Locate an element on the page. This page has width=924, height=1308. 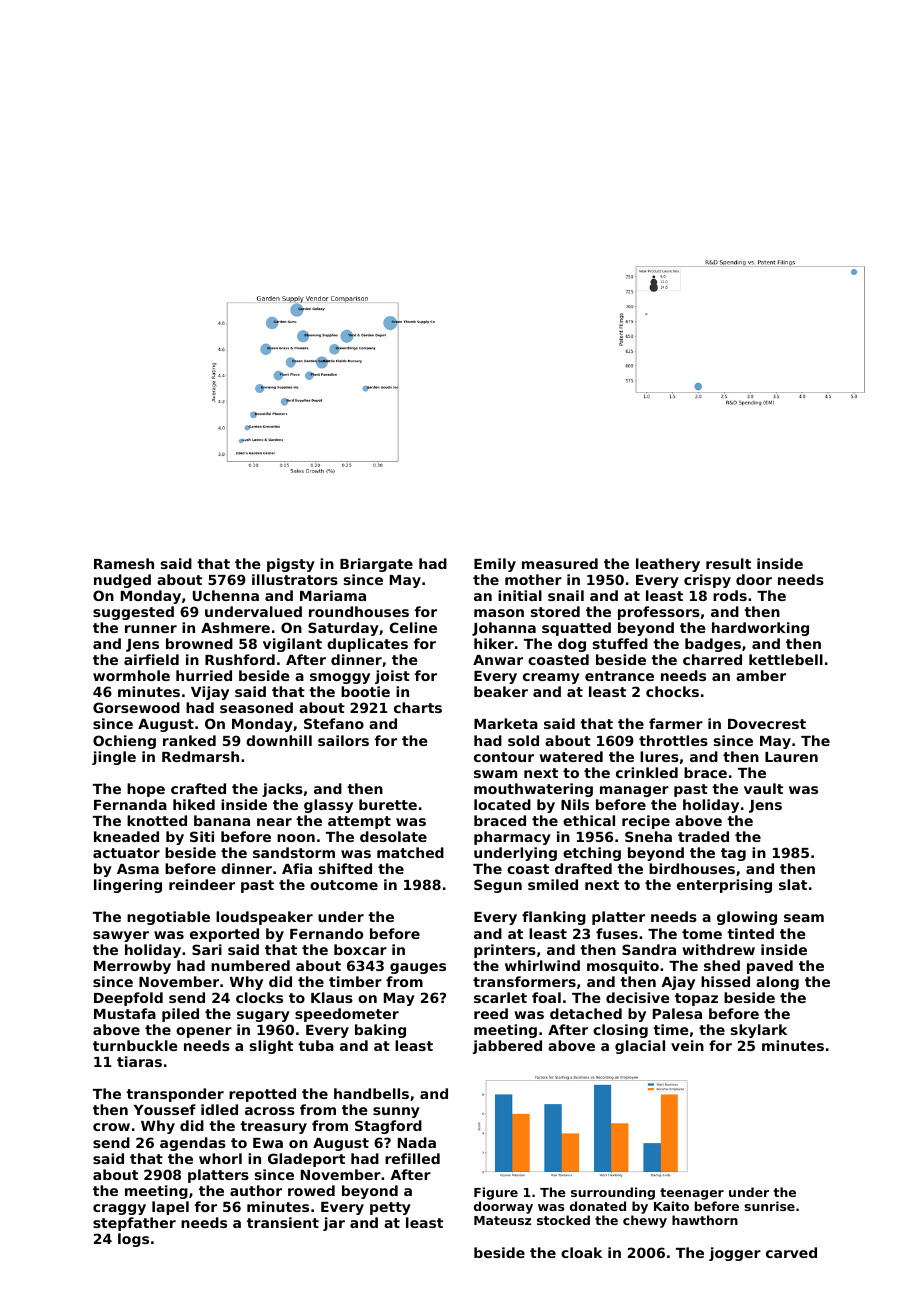
vigilant is located at coordinates (292, 645).
